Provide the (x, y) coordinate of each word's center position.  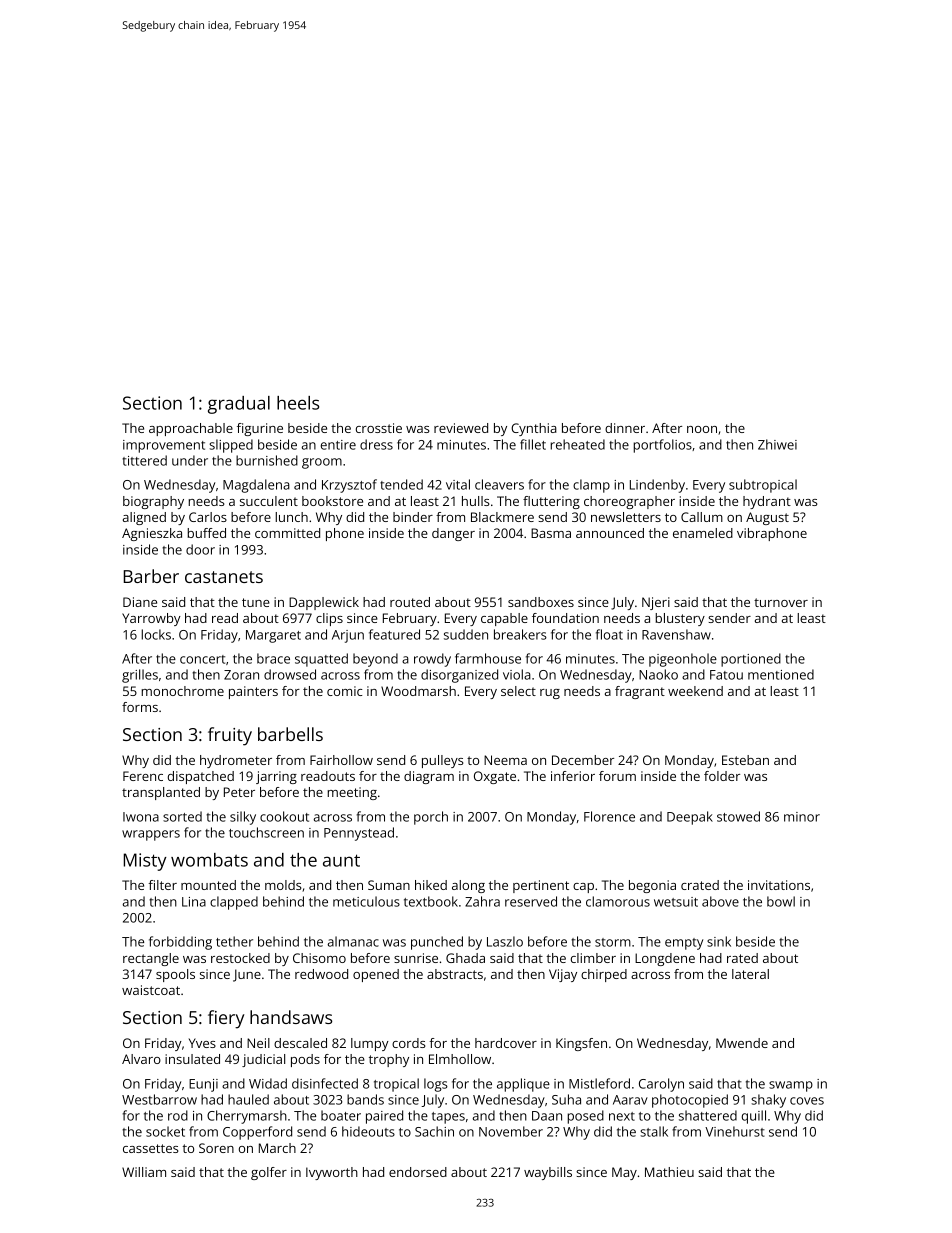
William (144, 1172)
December (583, 760)
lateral (750, 974)
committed (287, 533)
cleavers (499, 484)
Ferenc (143, 776)
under (190, 460)
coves (807, 1101)
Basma (551, 533)
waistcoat (151, 990)
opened (376, 975)
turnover (781, 602)
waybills (548, 1173)
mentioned (781, 674)
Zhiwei (777, 444)
